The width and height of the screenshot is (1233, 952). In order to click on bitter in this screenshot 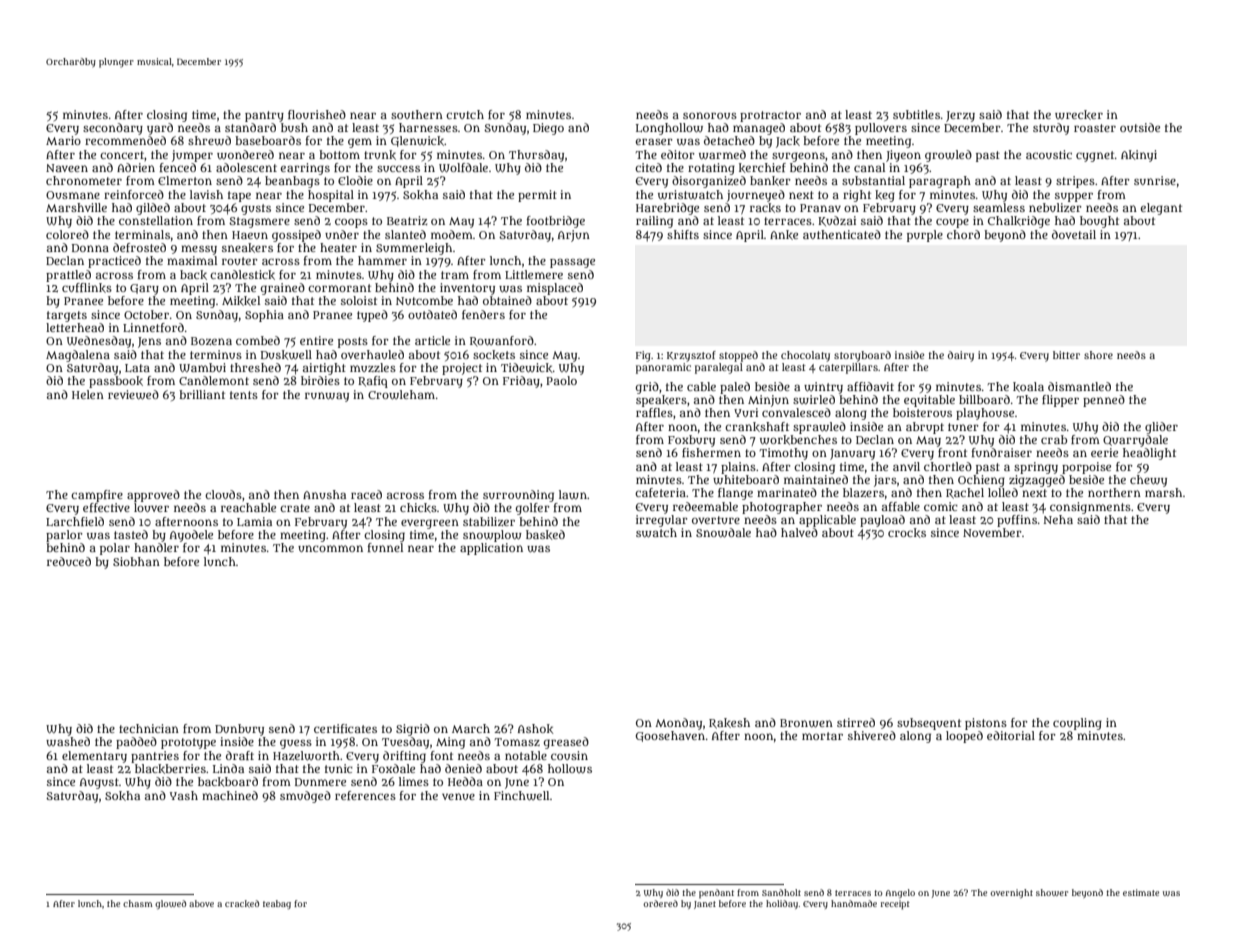, I will do `click(1066, 355)`.
